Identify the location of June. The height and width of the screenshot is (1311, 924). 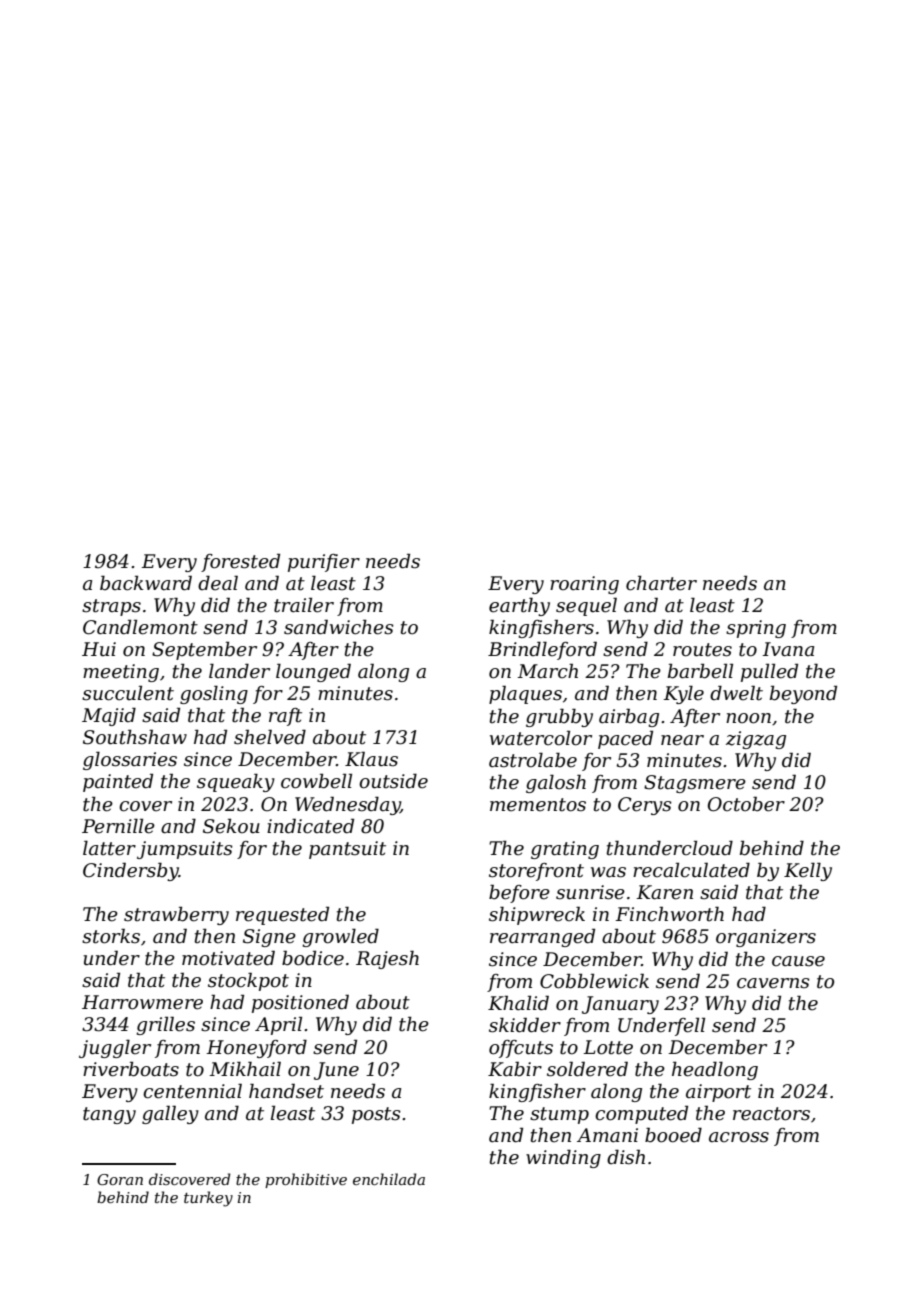
(336, 1071).
